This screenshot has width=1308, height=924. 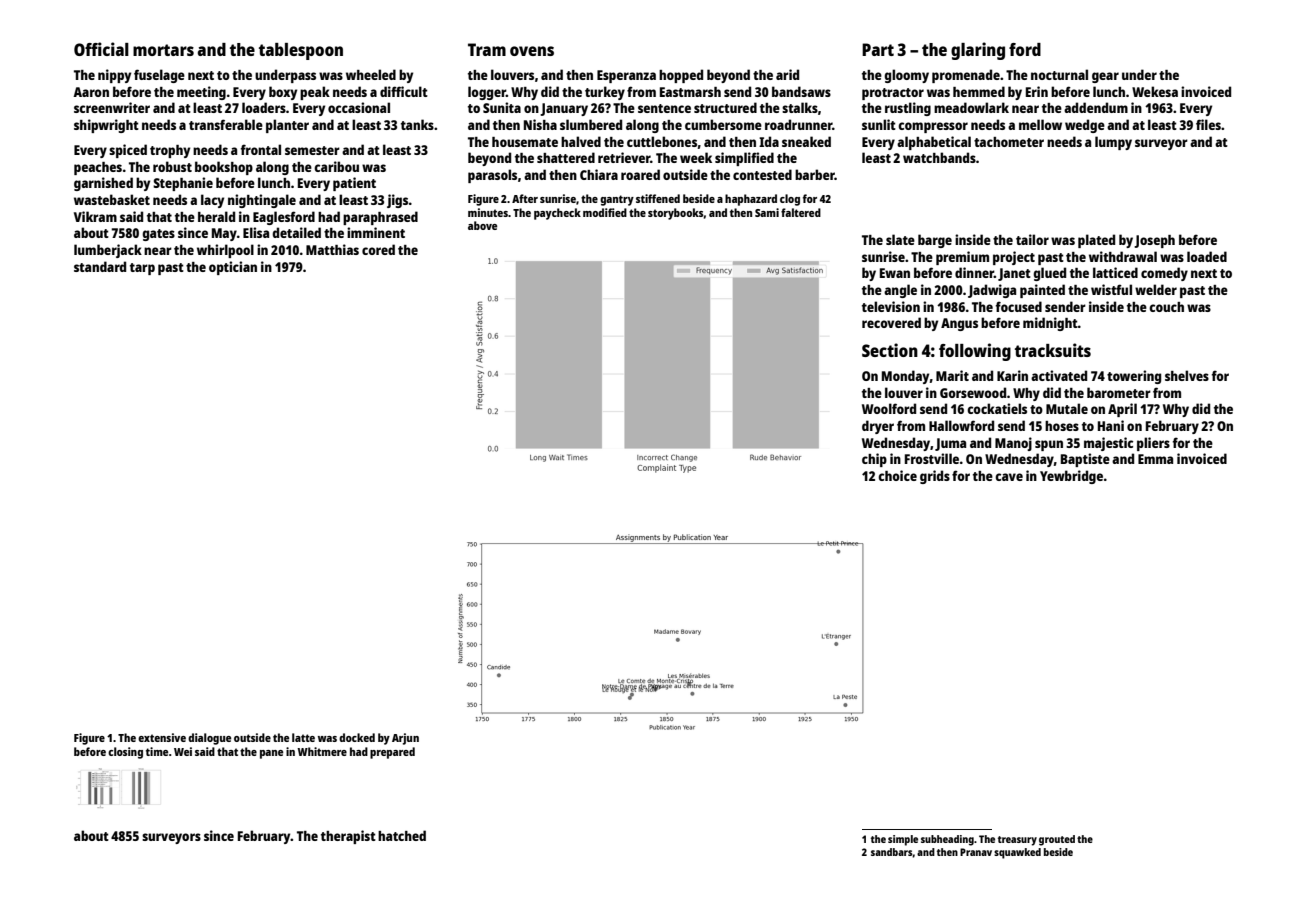 What do you see at coordinates (163, 50) in the screenshot?
I see `mortars` at bounding box center [163, 50].
